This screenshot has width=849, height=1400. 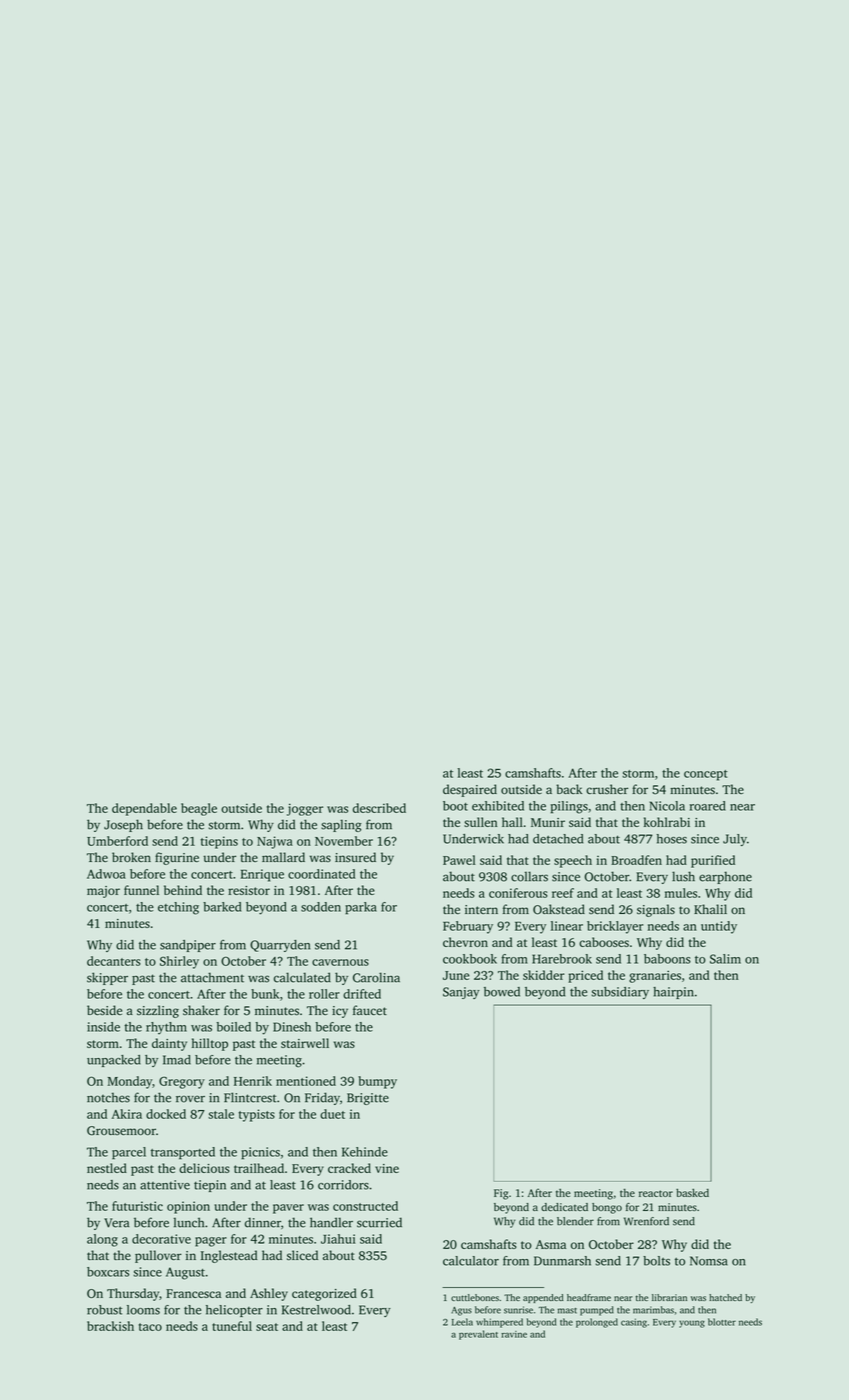 I want to click on bowed, so click(x=502, y=992).
